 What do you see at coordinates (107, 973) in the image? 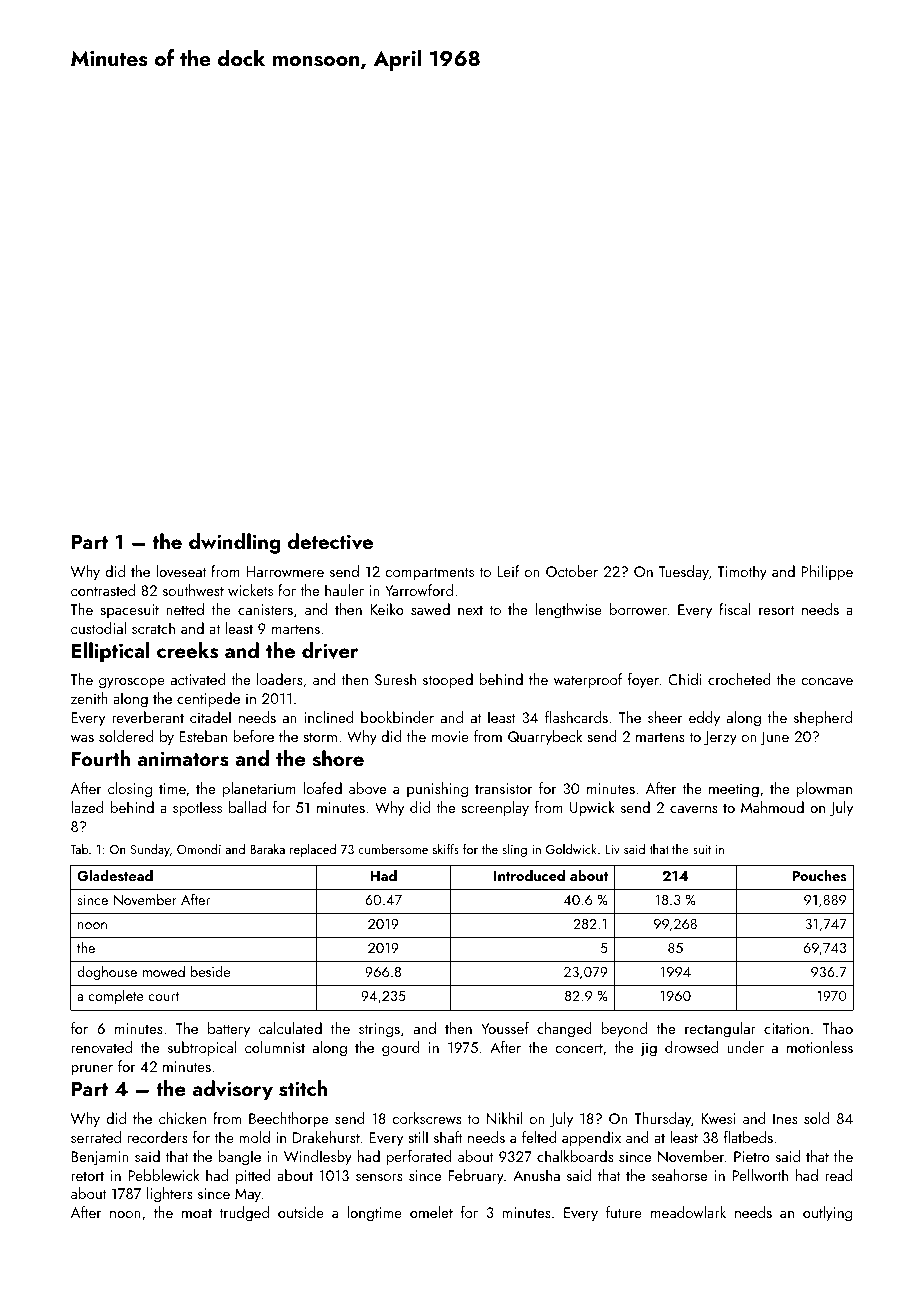
I see `doghouse` at bounding box center [107, 973].
